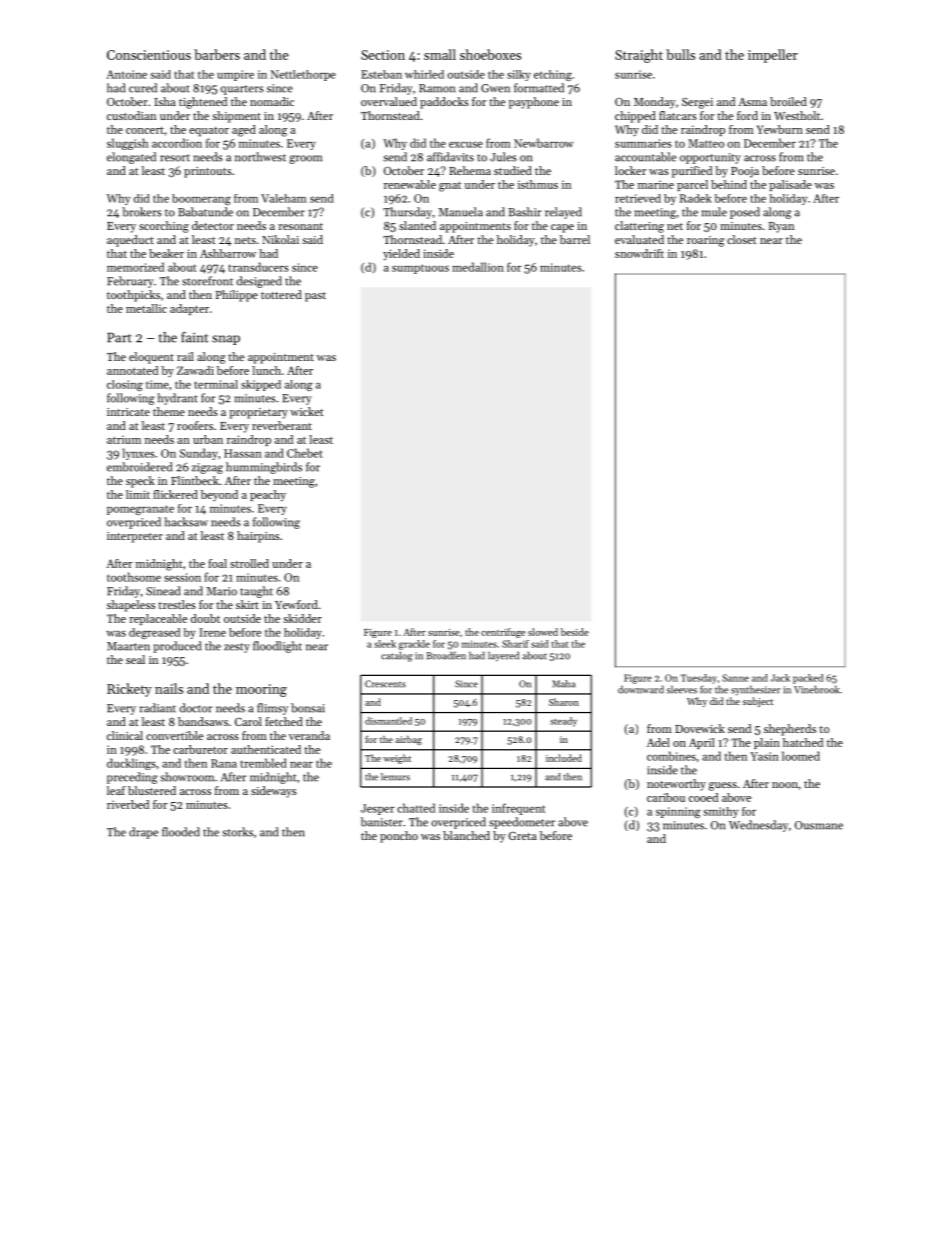  Describe the element at coordinates (261, 690) in the screenshot. I see `mooring` at that location.
